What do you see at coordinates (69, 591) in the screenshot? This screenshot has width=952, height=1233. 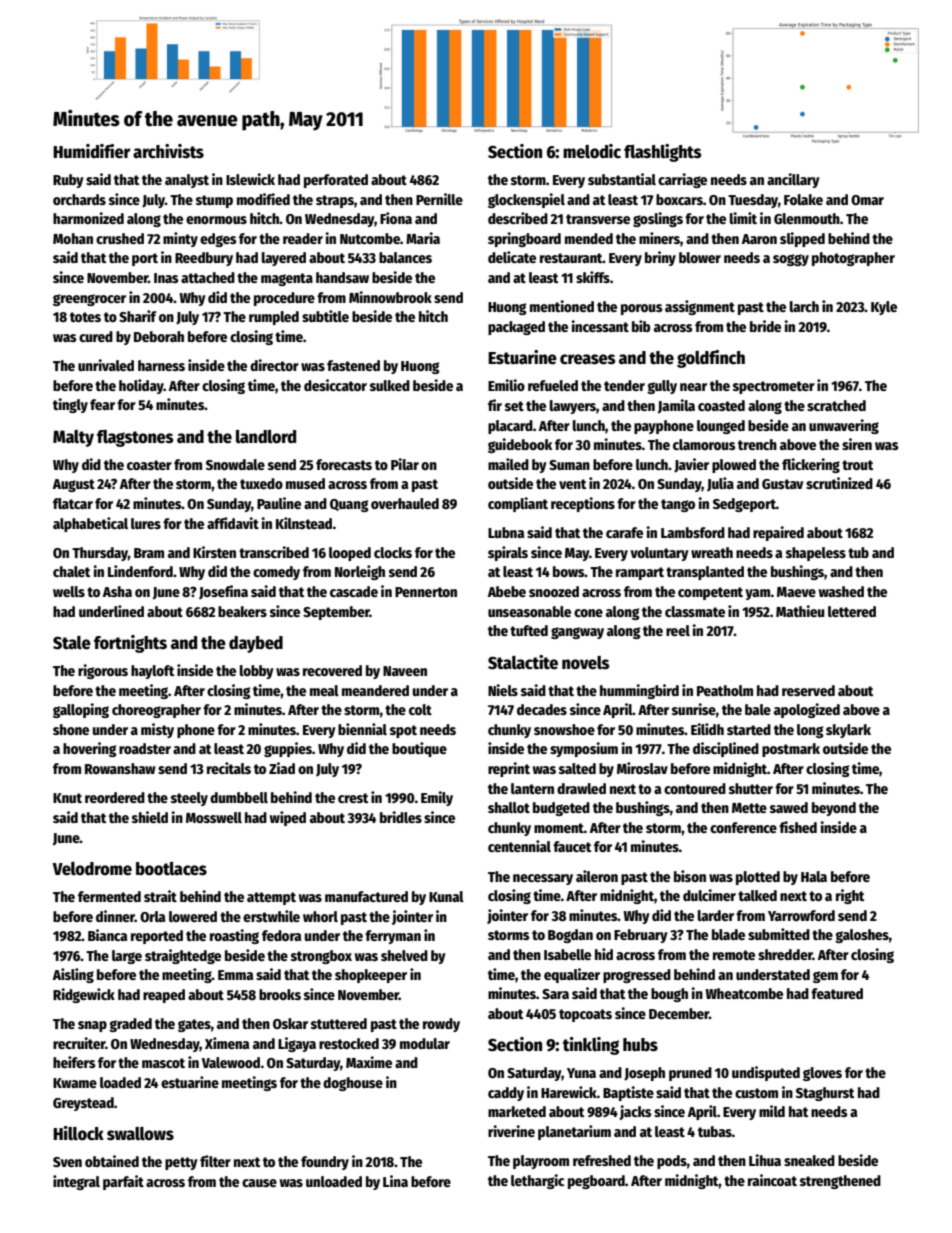 I see `wells` at bounding box center [69, 591].
